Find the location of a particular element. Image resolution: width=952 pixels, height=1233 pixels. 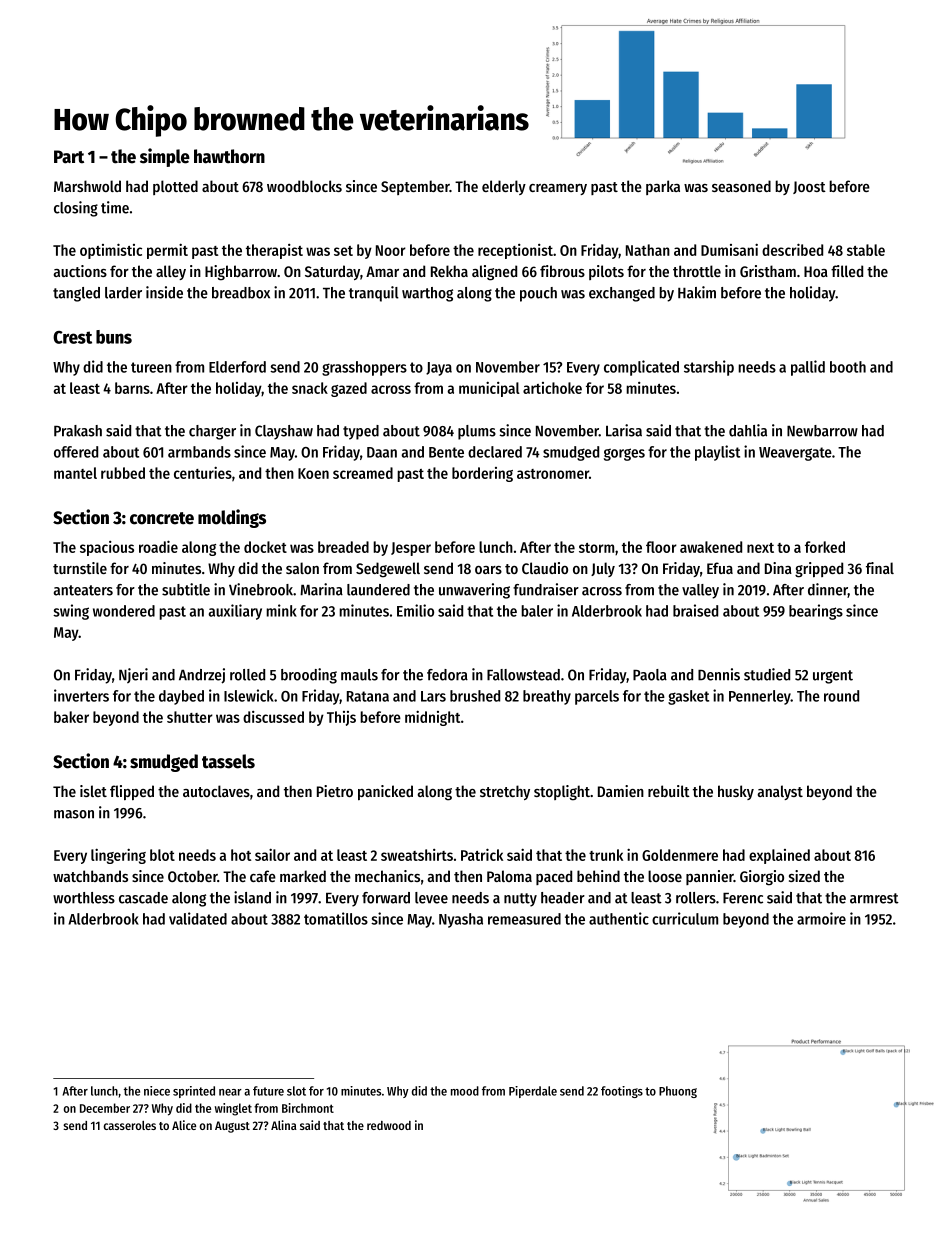

throttle is located at coordinates (697, 271).
